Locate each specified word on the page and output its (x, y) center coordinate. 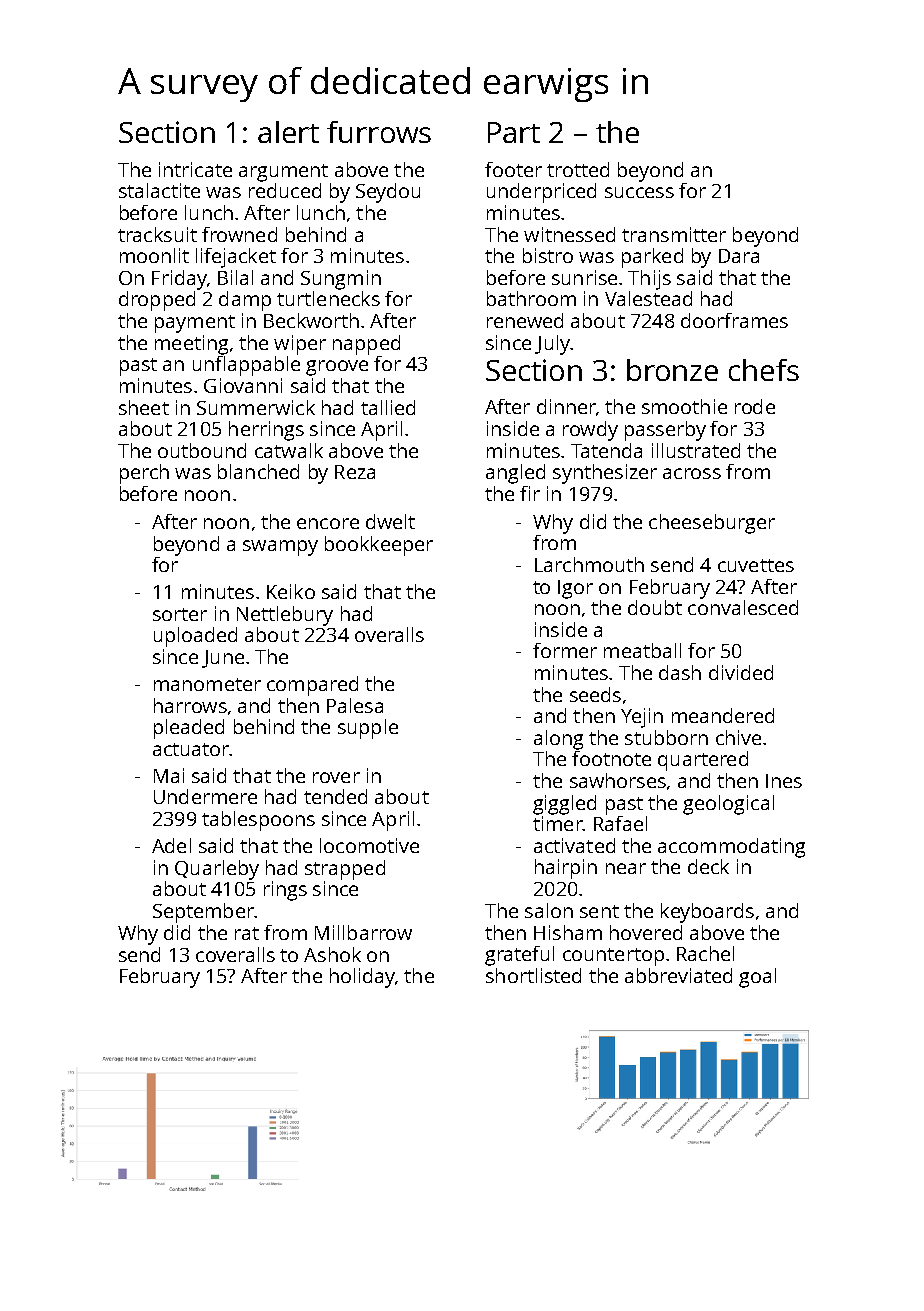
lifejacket (236, 258)
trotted (578, 169)
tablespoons (258, 821)
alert (288, 132)
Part (514, 132)
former (565, 650)
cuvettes (756, 565)
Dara (739, 256)
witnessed (569, 234)
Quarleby (217, 870)
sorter (180, 614)
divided (741, 672)
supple (368, 729)
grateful (519, 956)
